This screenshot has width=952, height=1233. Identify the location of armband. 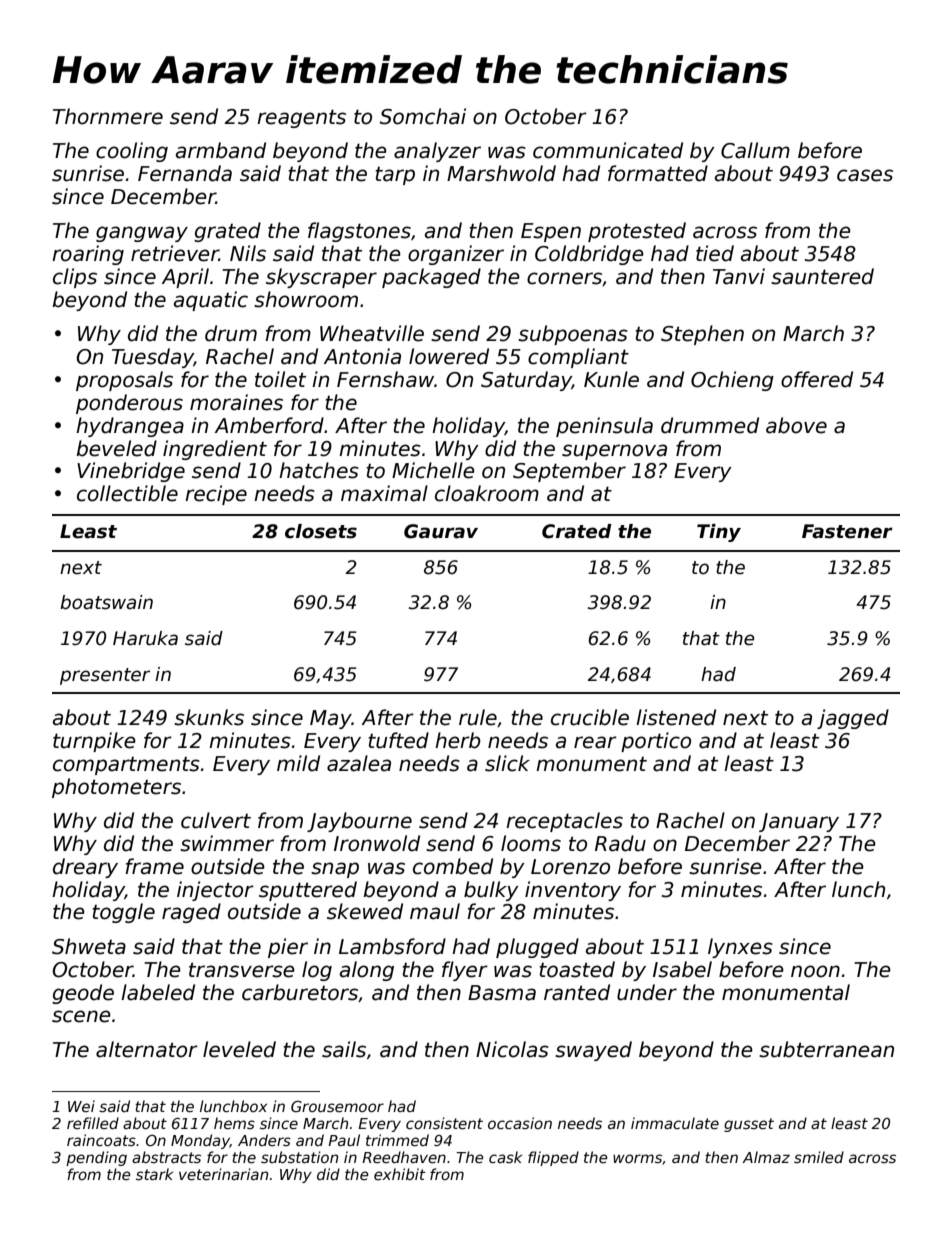
(221, 150).
